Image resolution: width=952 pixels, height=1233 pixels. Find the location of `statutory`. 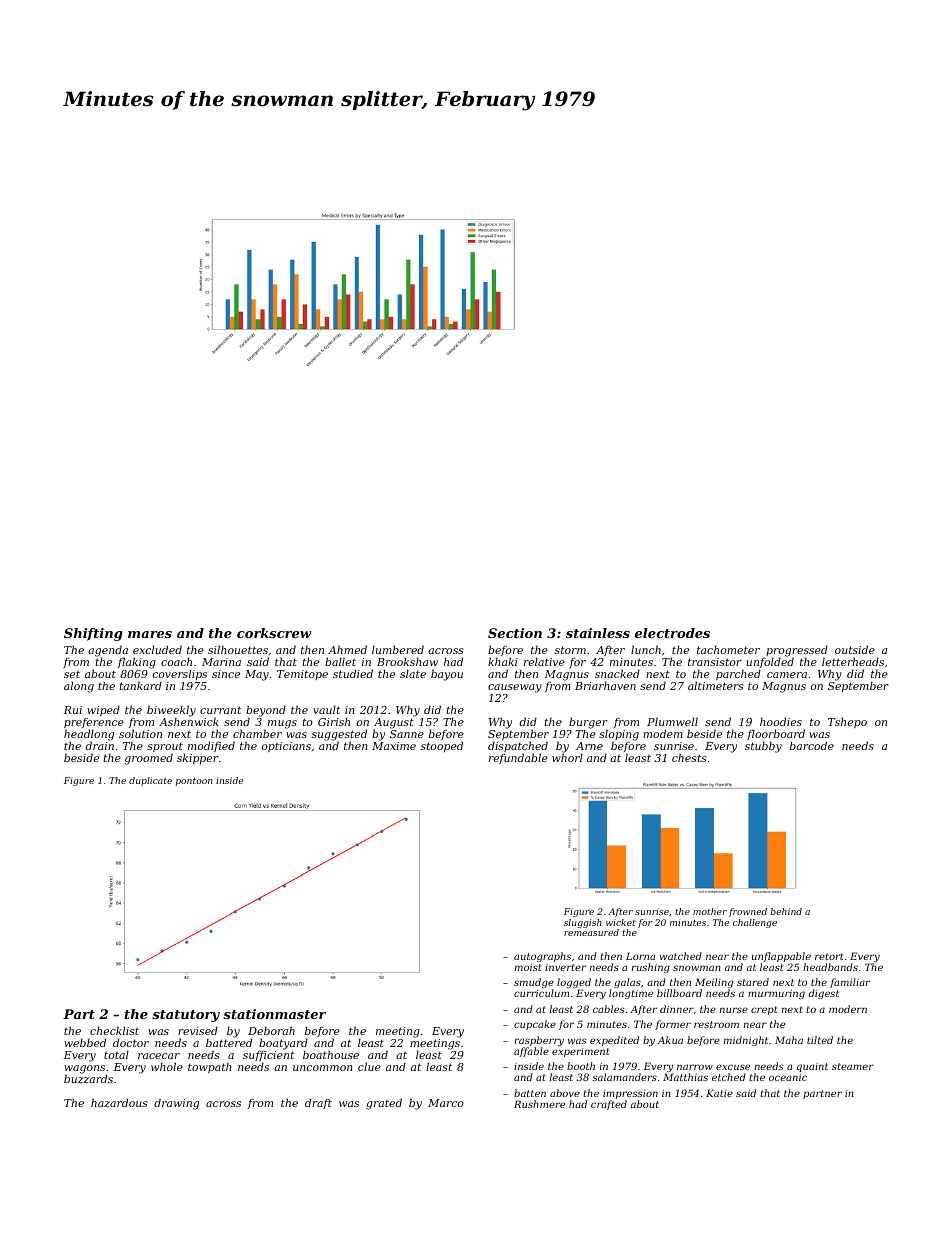

statutory is located at coordinates (186, 1016).
